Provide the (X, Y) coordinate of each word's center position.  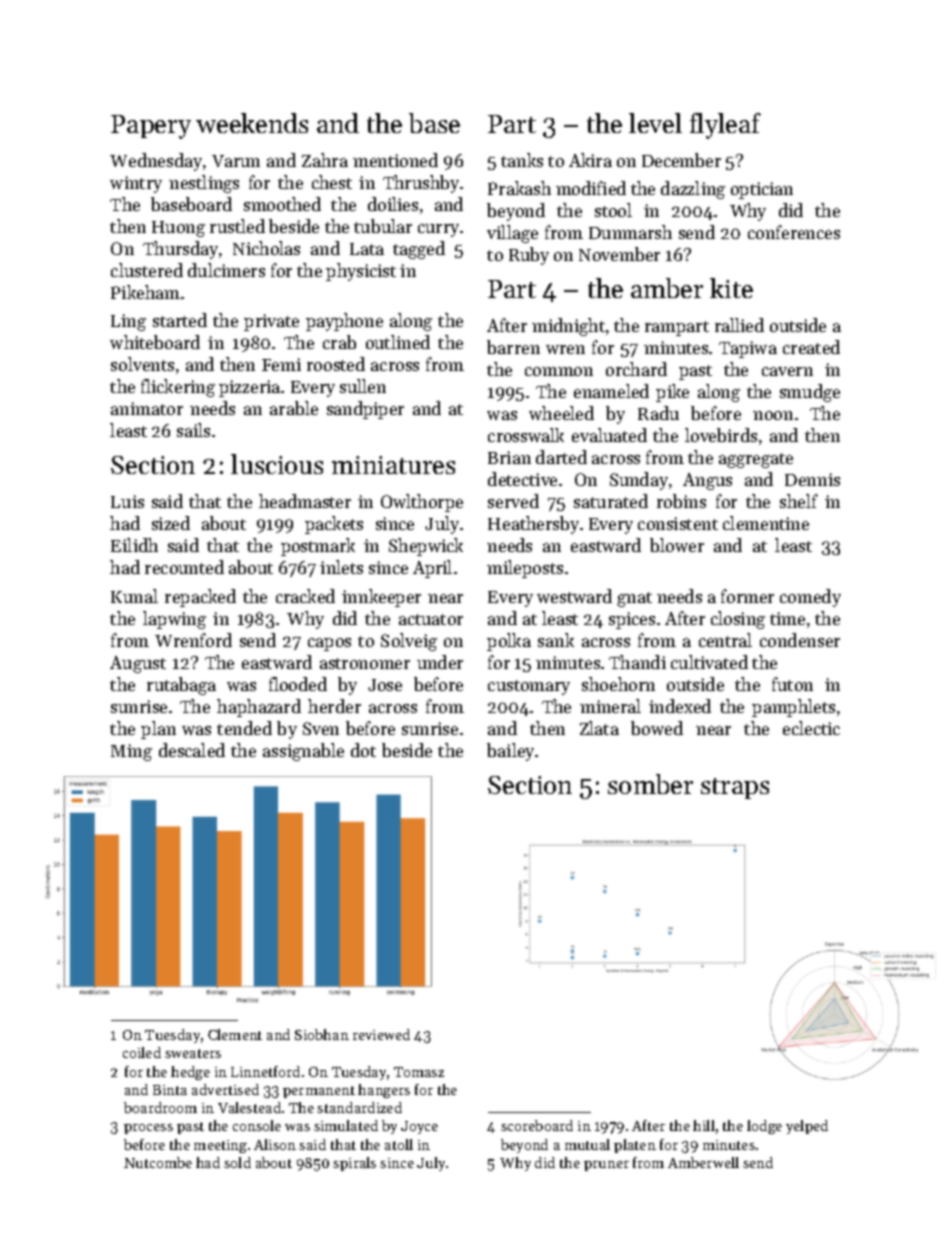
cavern (787, 371)
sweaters (193, 1053)
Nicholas (266, 248)
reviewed (381, 1034)
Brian (509, 457)
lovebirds (721, 435)
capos (329, 644)
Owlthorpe (422, 503)
